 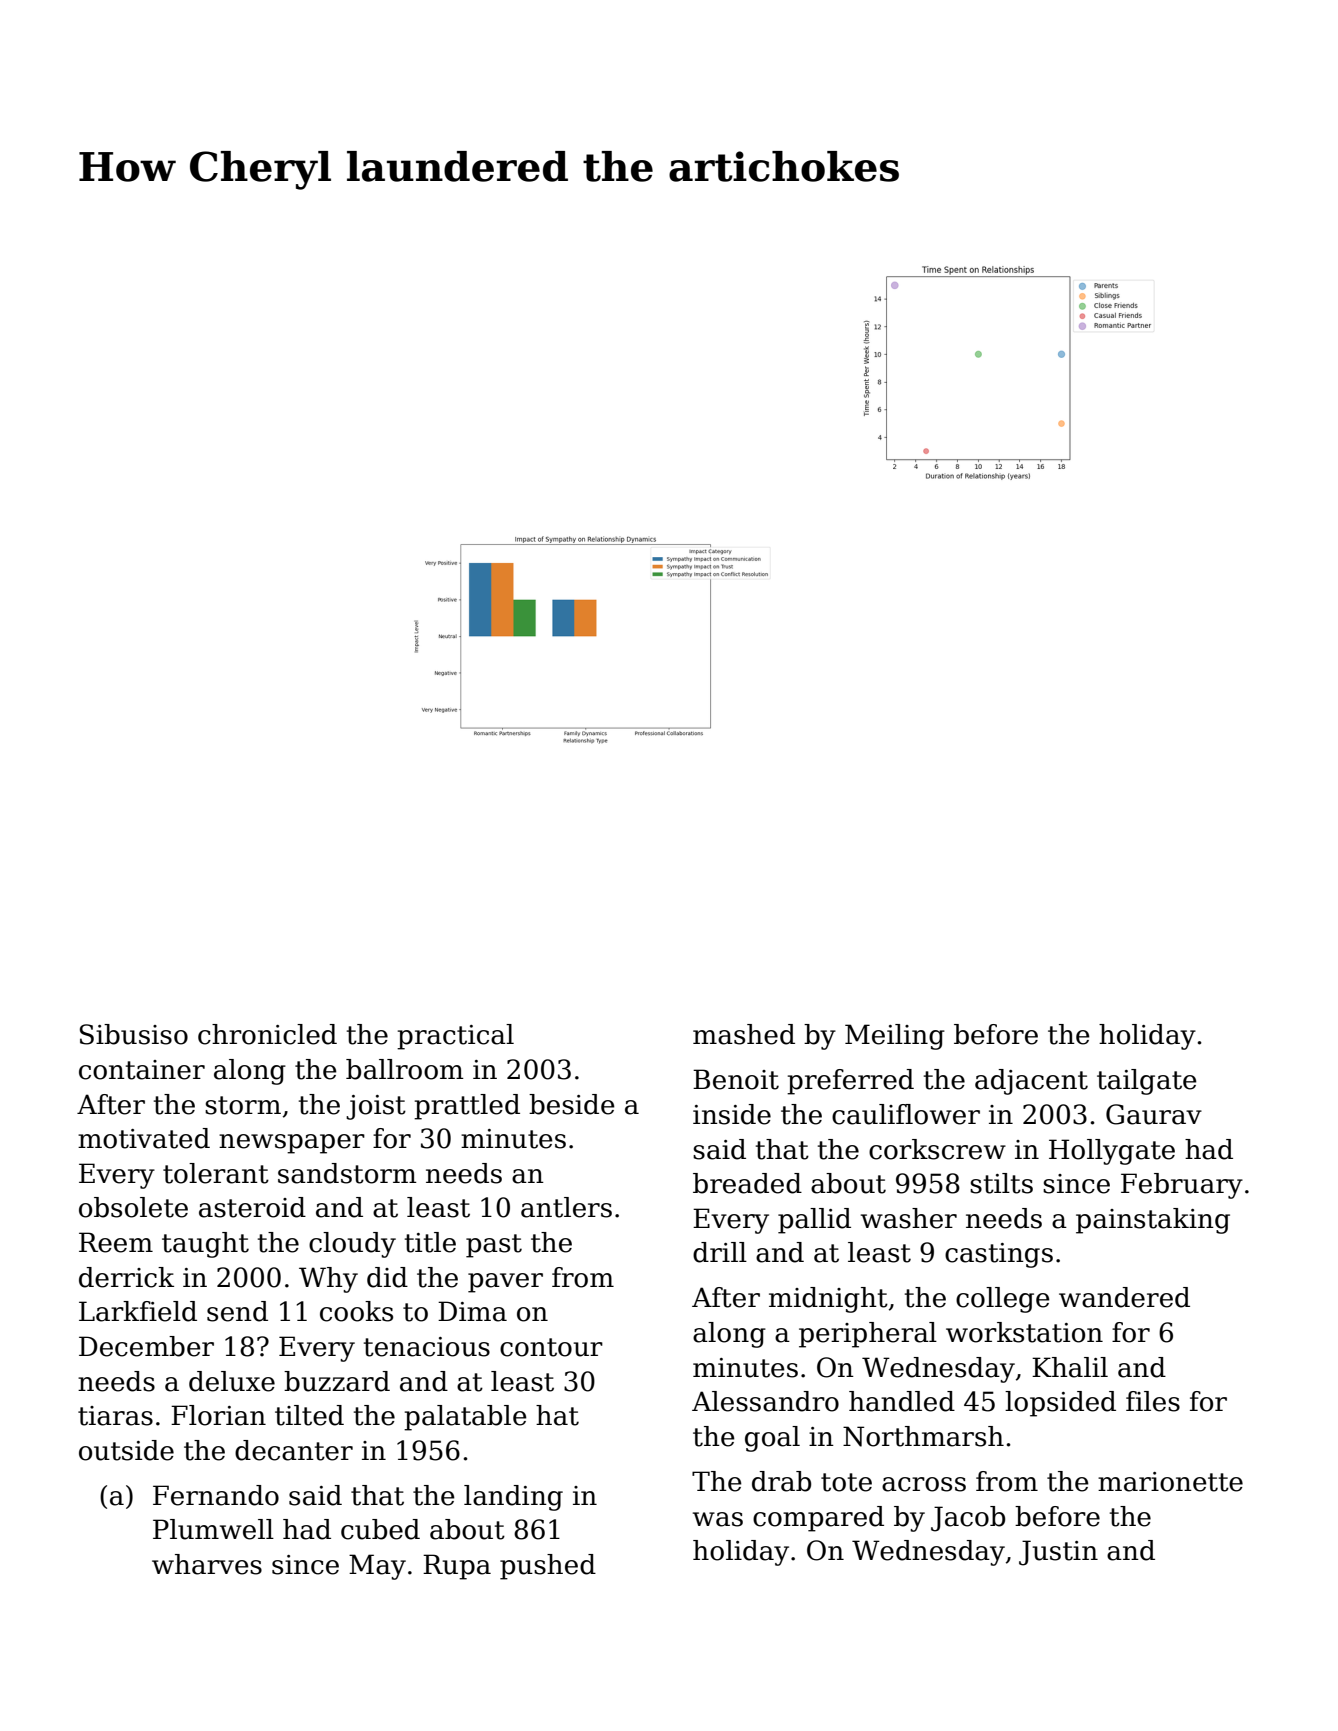 What do you see at coordinates (213, 1529) in the screenshot?
I see `Plumwell` at bounding box center [213, 1529].
